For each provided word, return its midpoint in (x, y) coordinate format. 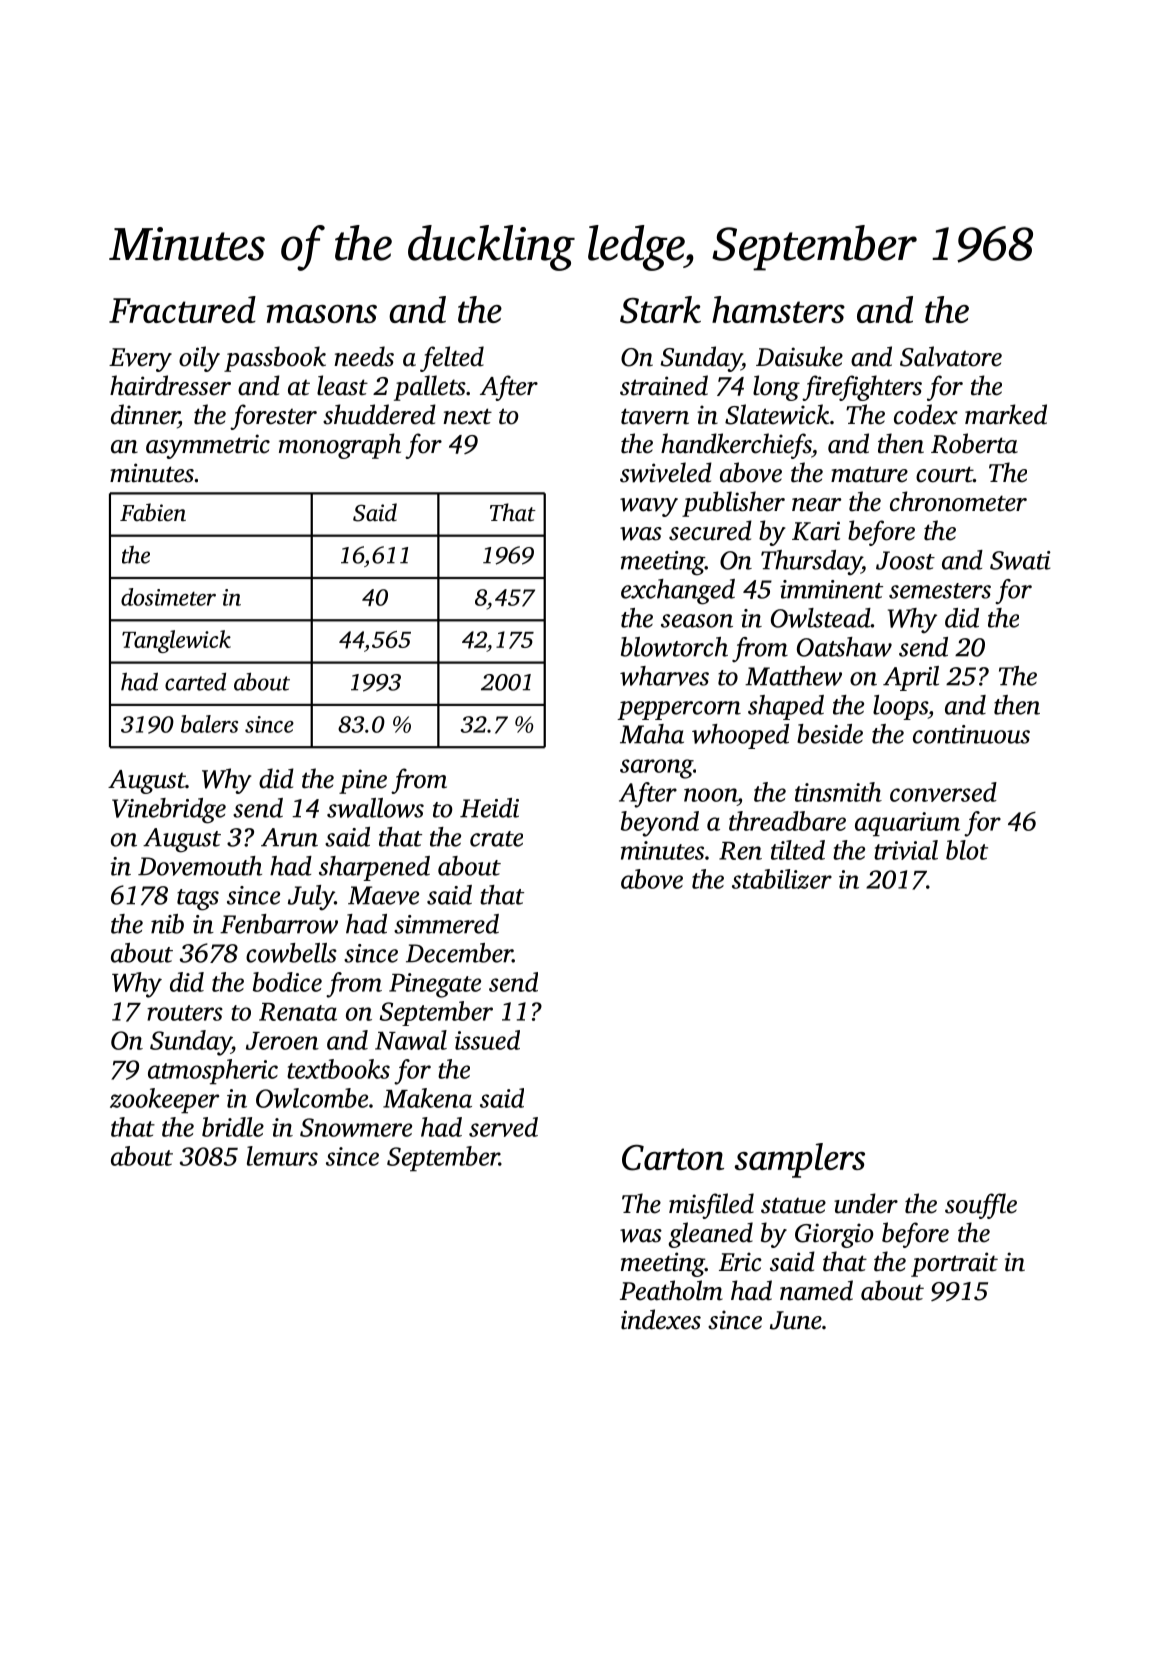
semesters (940, 591)
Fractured (182, 309)
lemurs (282, 1156)
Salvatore (951, 356)
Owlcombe (312, 1098)
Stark (660, 310)
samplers (800, 1160)
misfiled (711, 1206)
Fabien (153, 512)
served (503, 1127)
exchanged (678, 592)
